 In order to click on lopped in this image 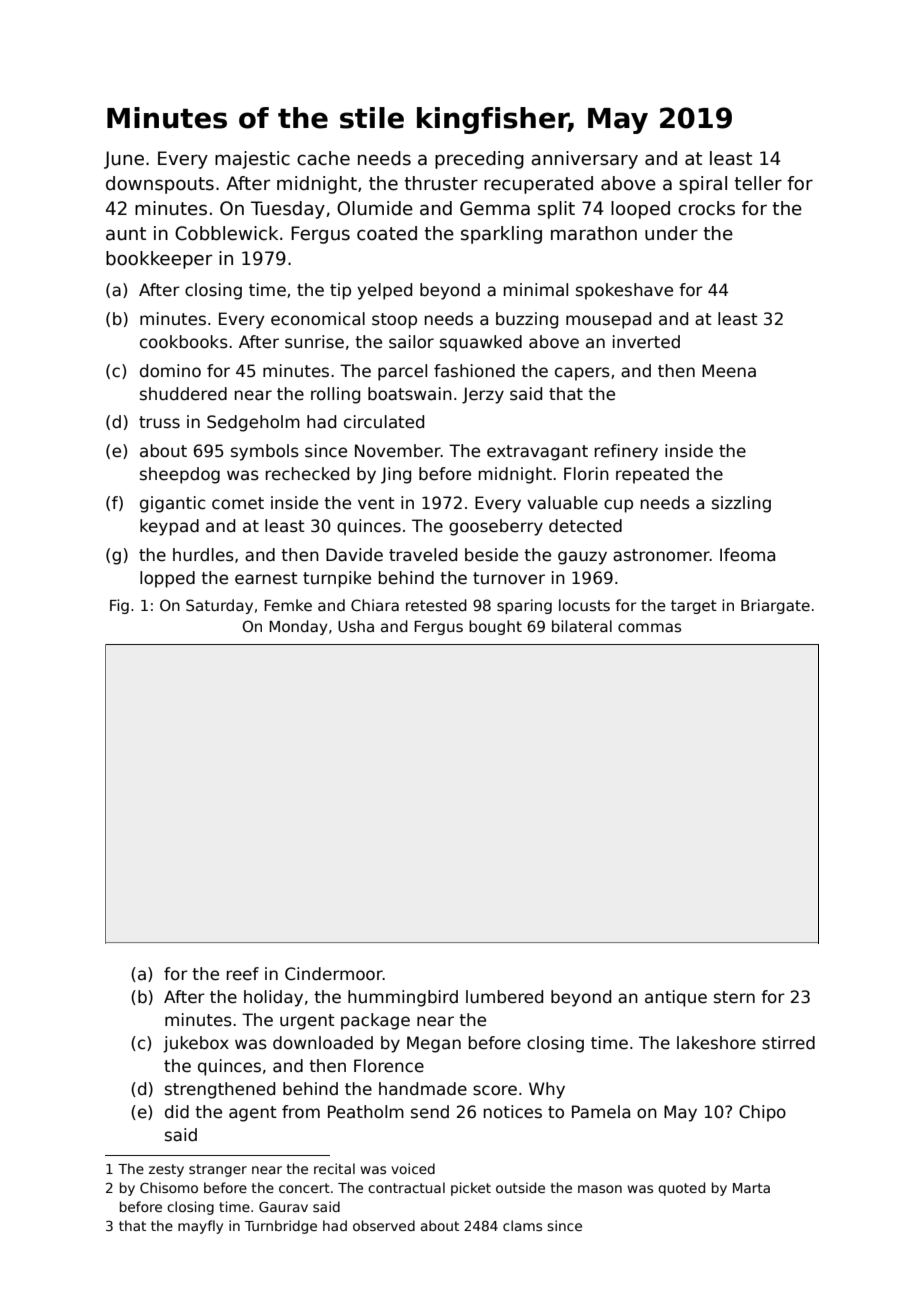, I will do `click(167, 579)`.
